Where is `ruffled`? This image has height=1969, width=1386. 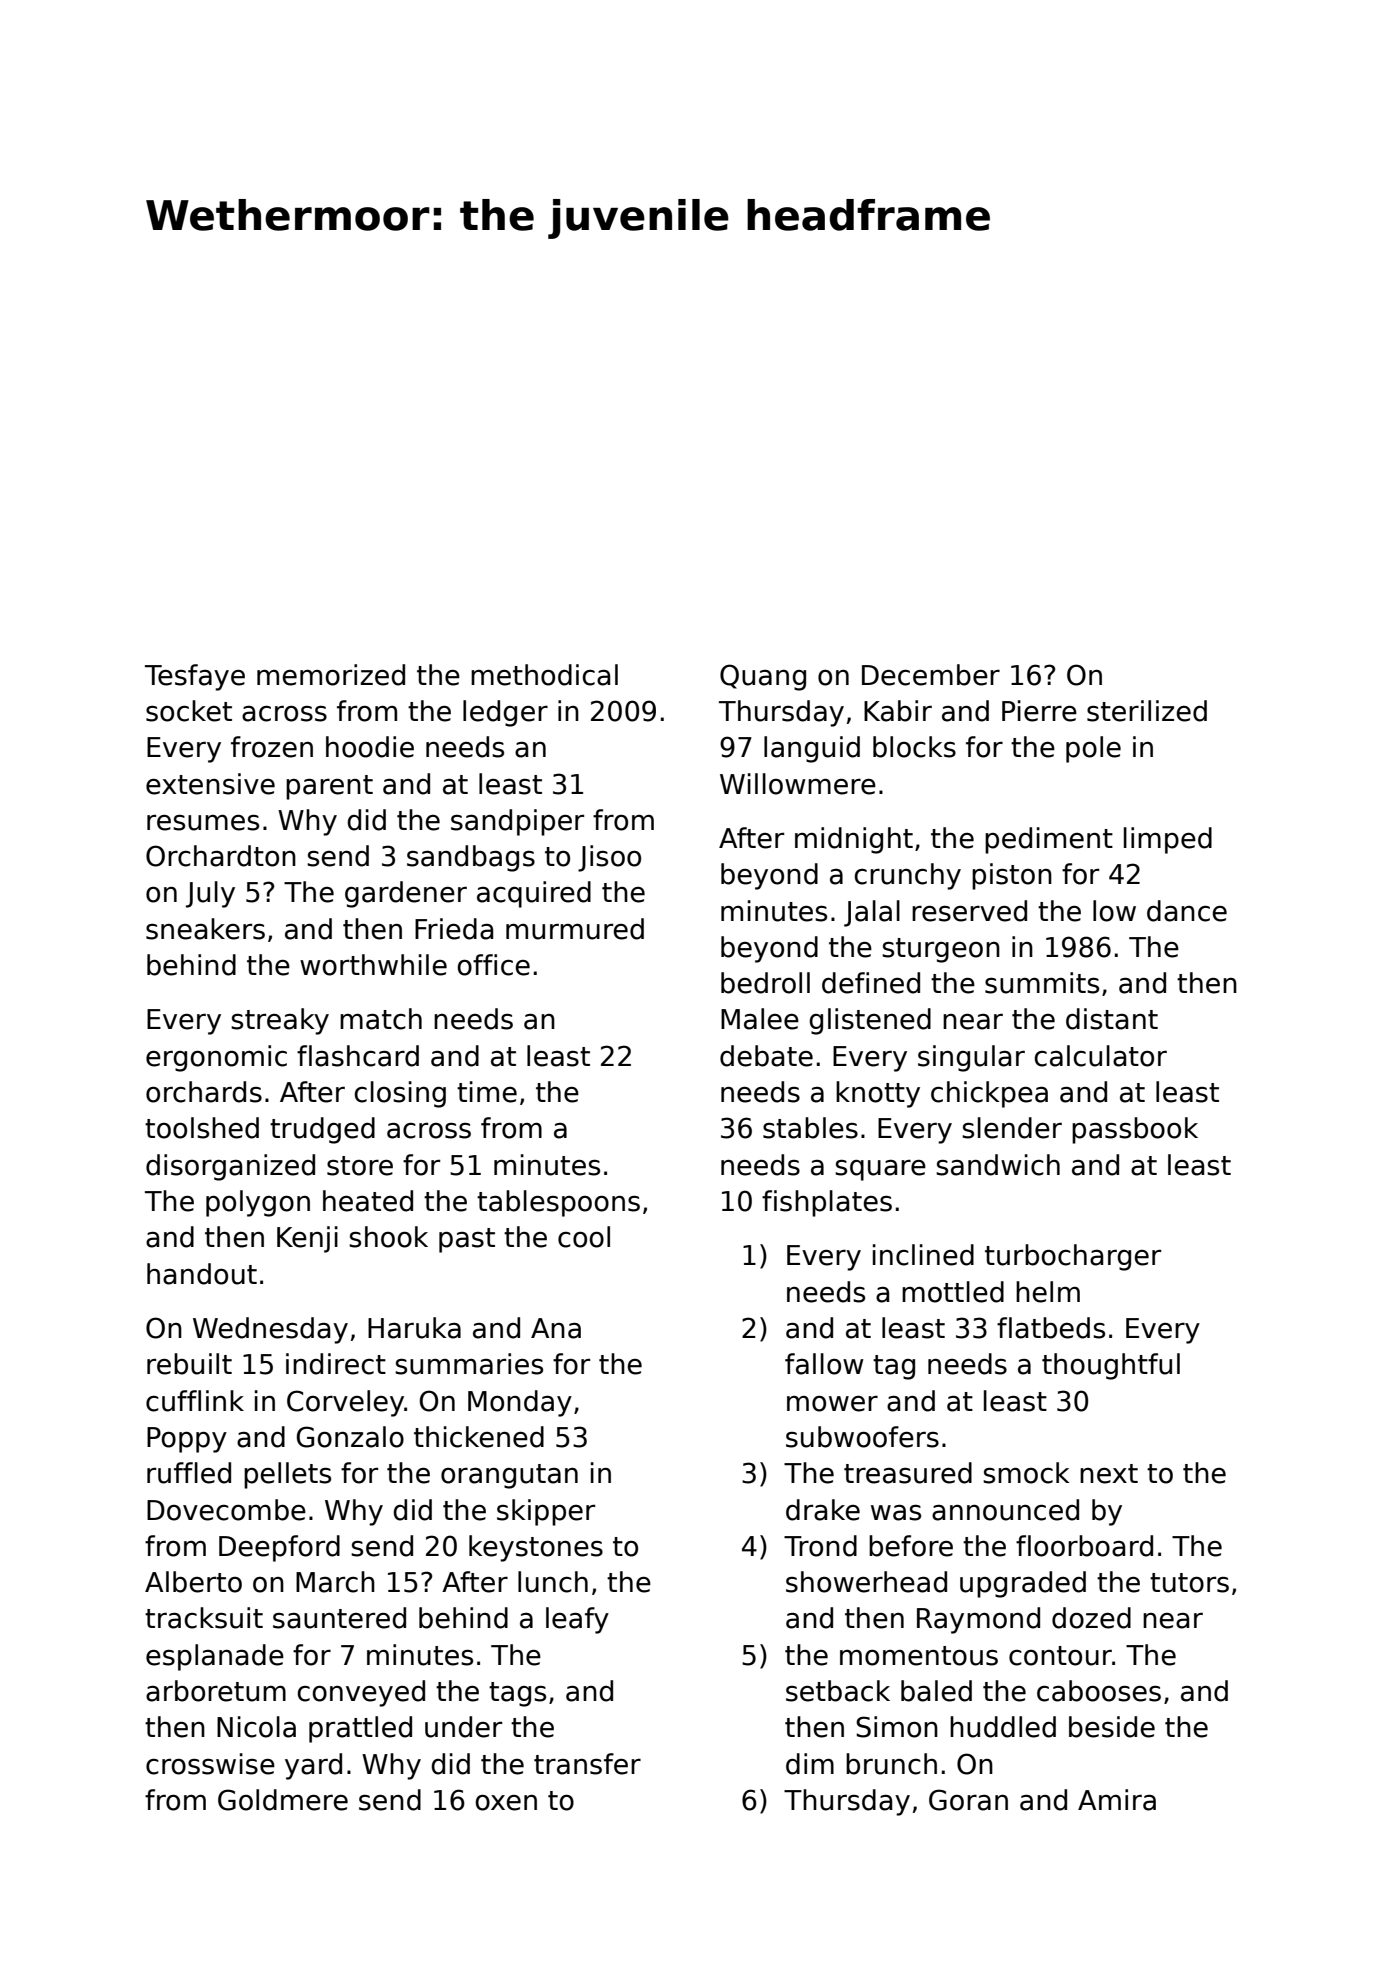
ruffled is located at coordinates (189, 1473).
